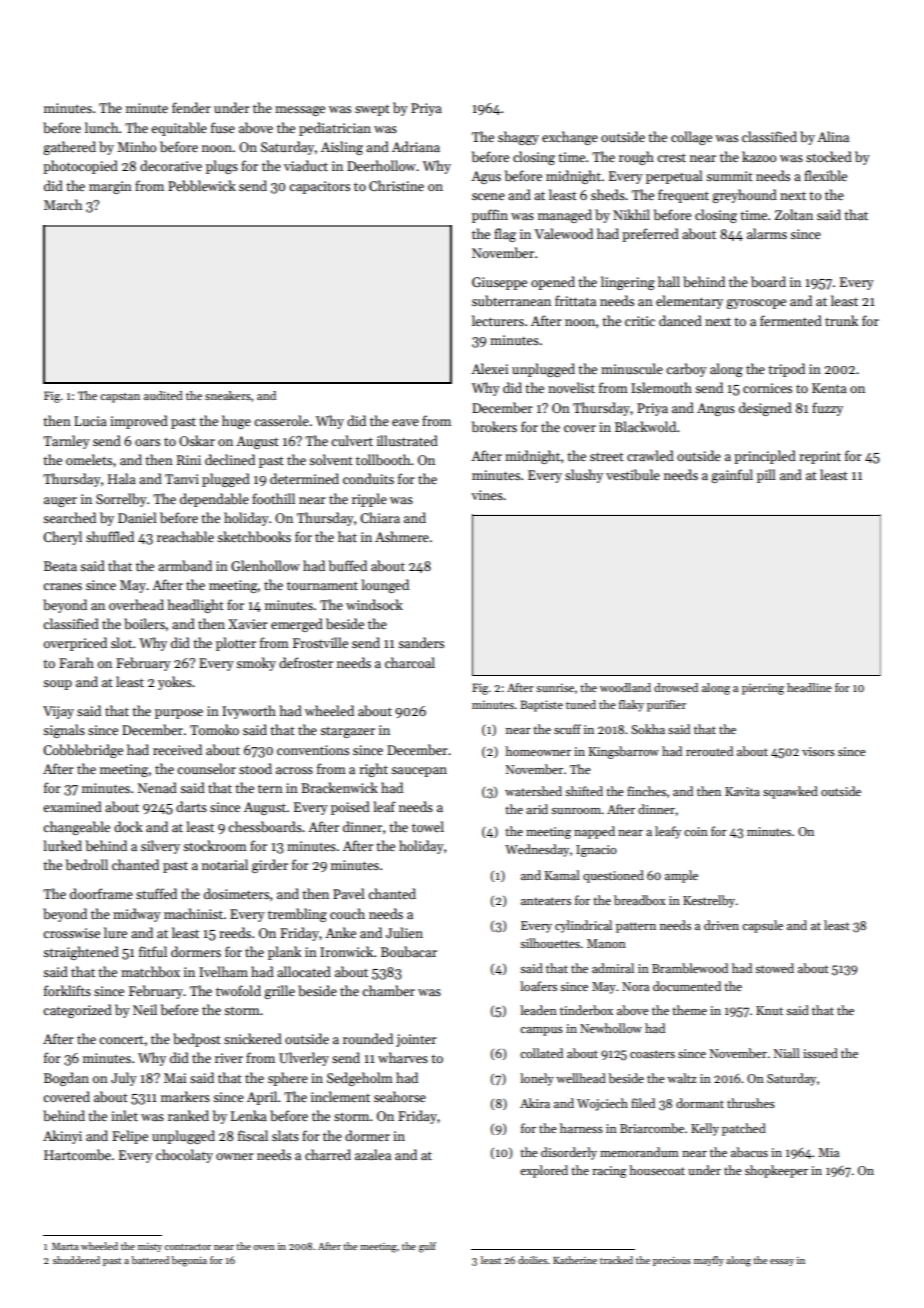 The image size is (924, 1308). What do you see at coordinates (774, 968) in the document?
I see `stowed` at bounding box center [774, 968].
